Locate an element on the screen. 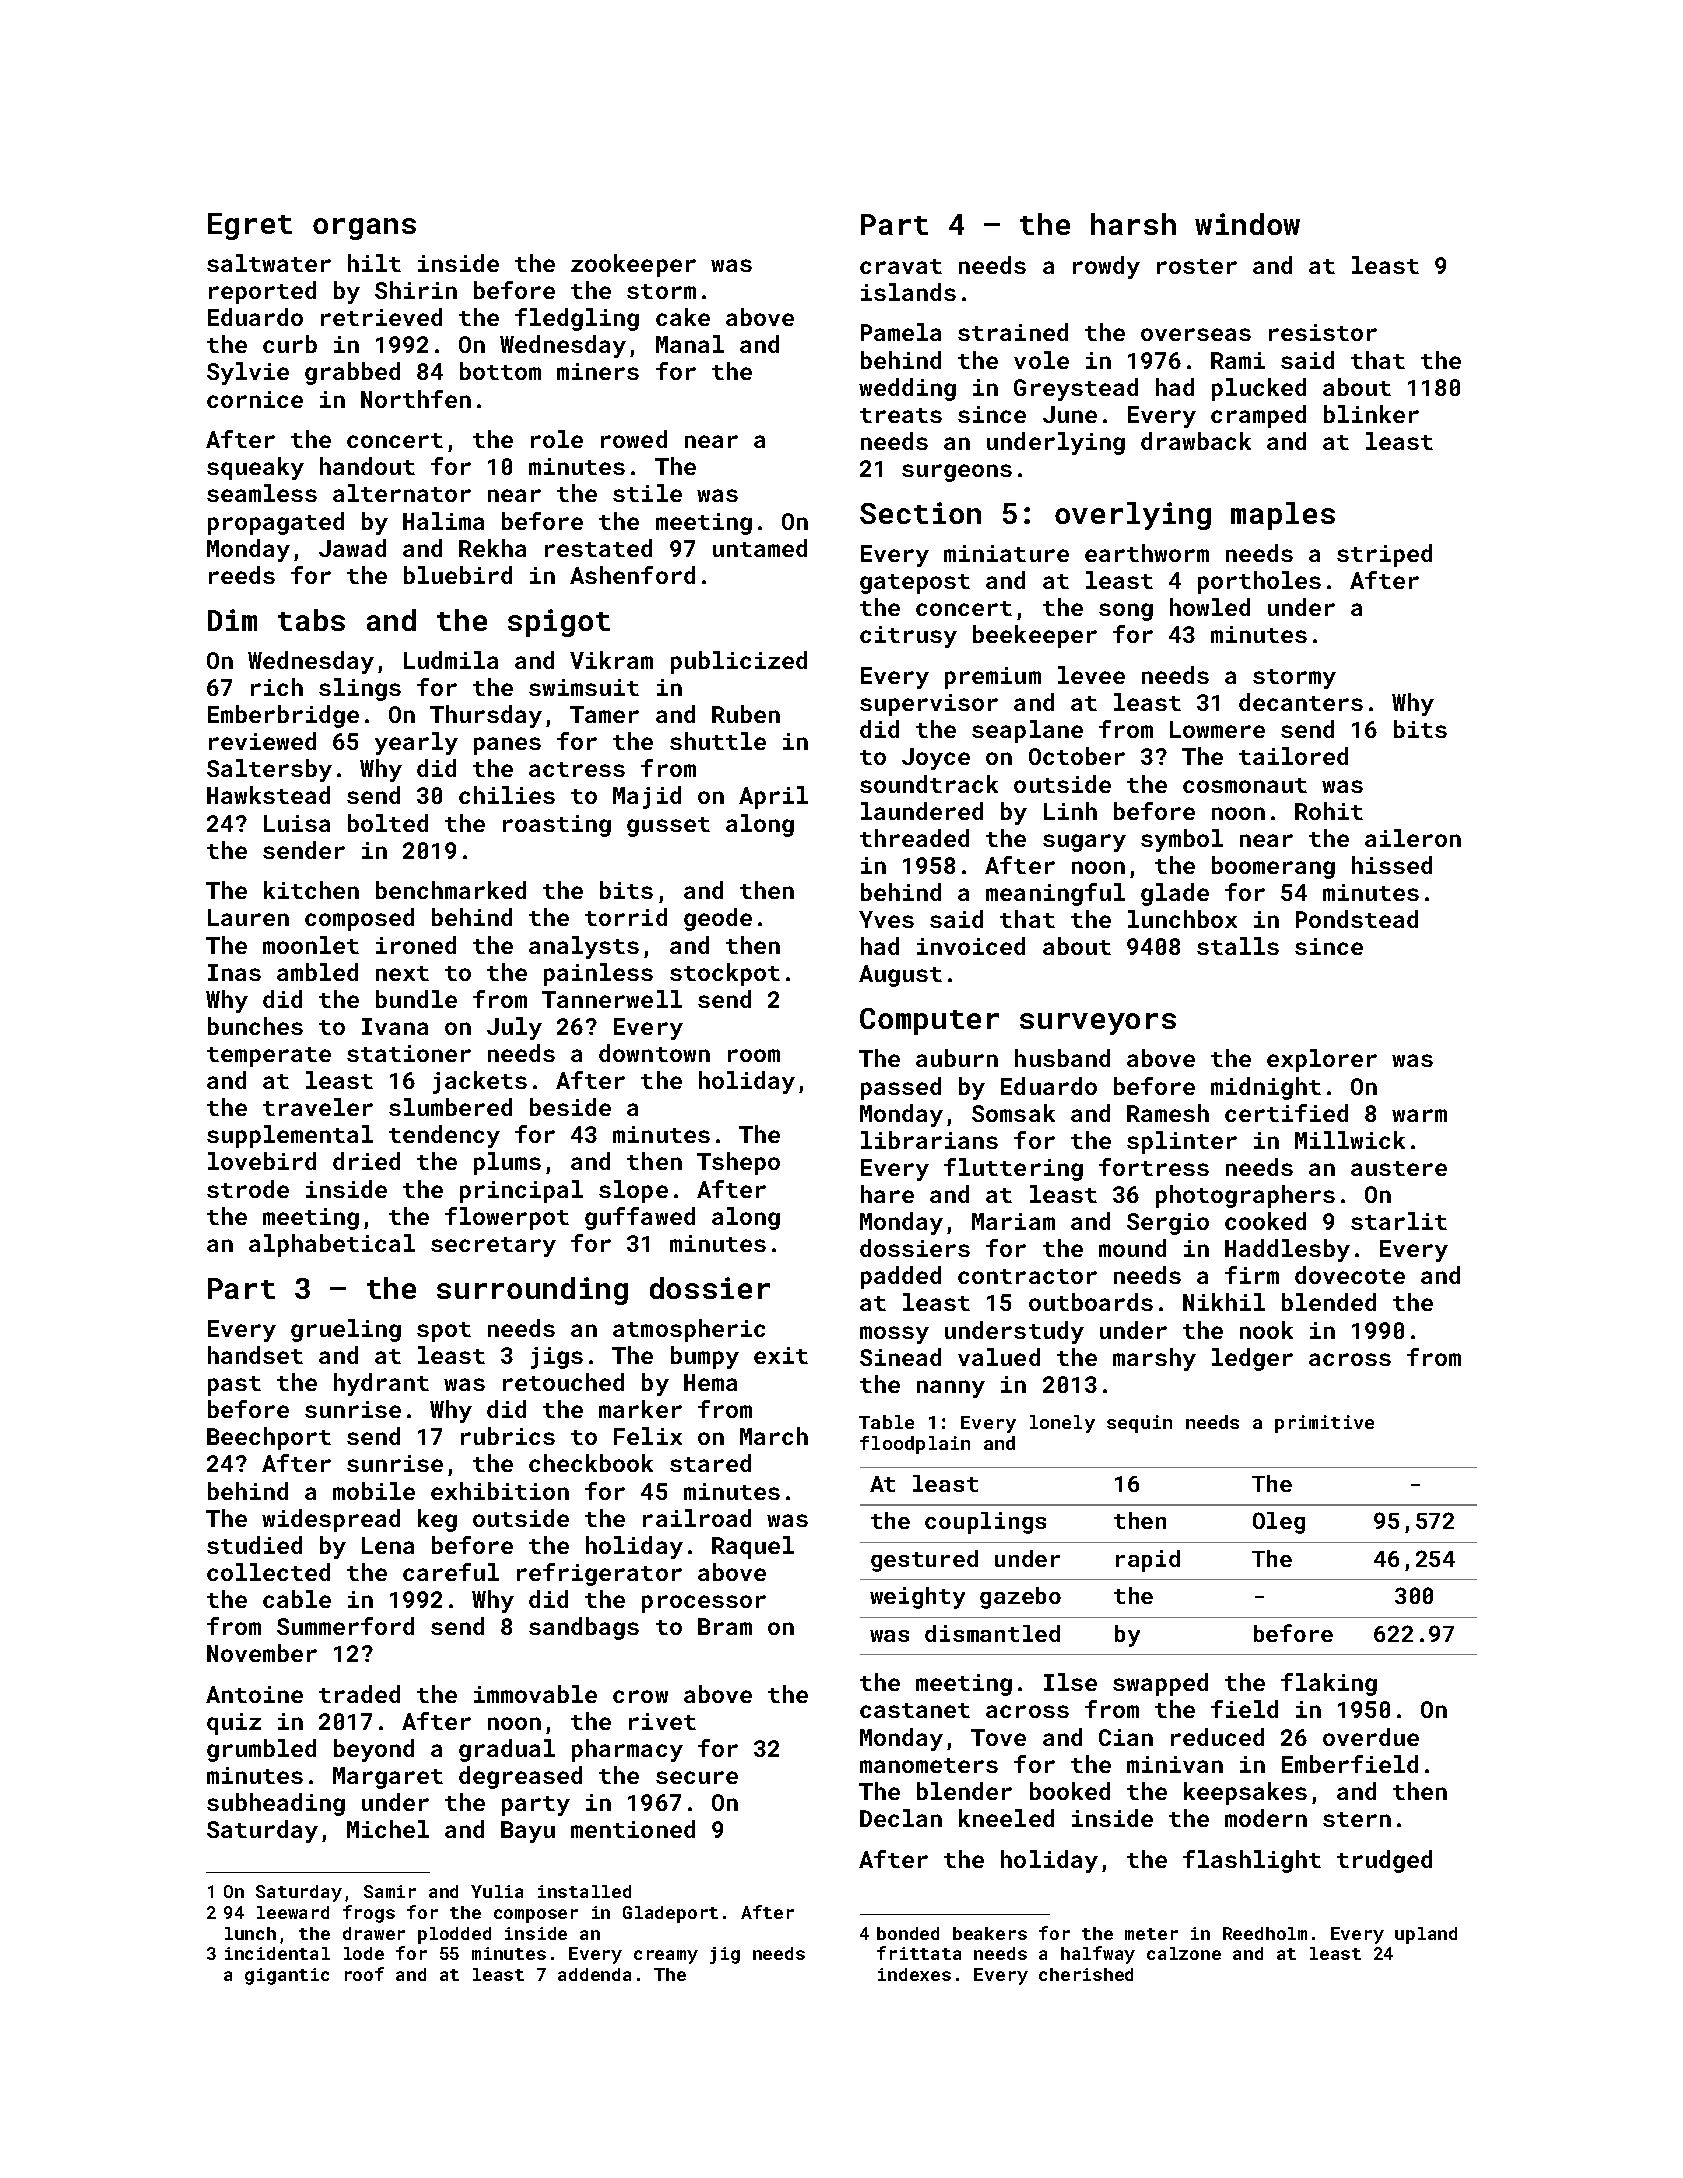  Raquel is located at coordinates (753, 1547).
